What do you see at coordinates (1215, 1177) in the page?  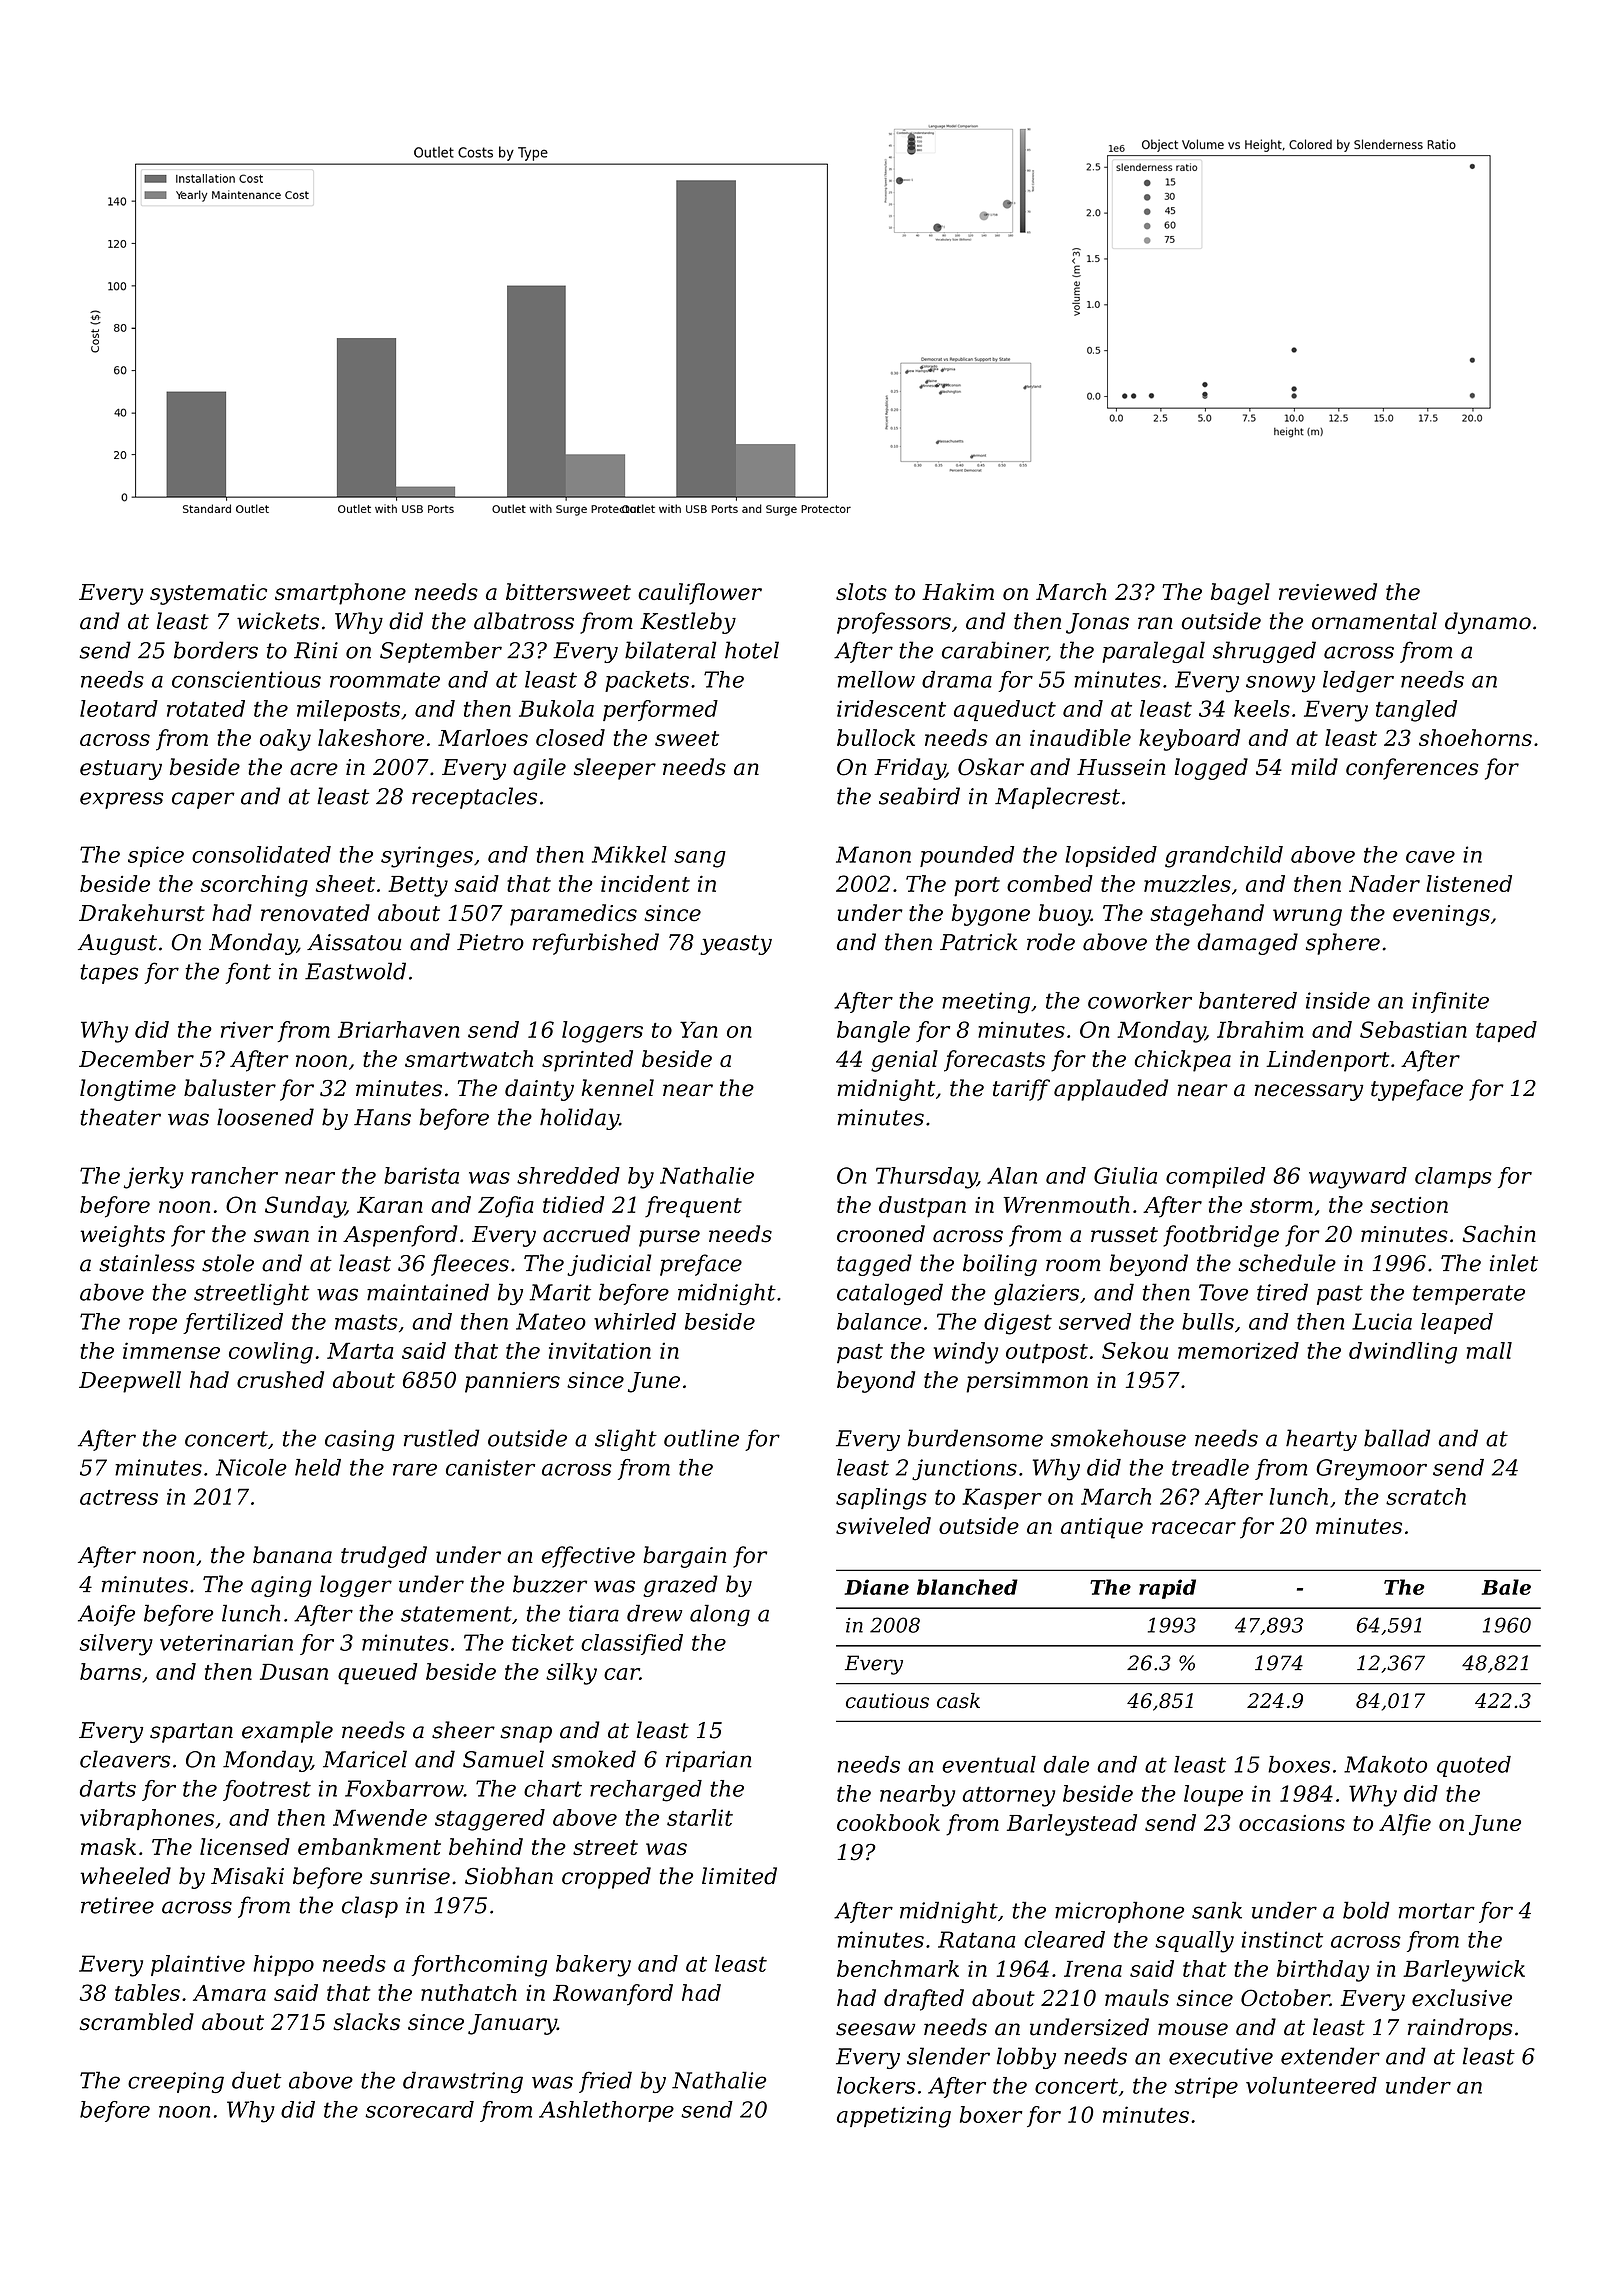 I see `compiled` at bounding box center [1215, 1177].
